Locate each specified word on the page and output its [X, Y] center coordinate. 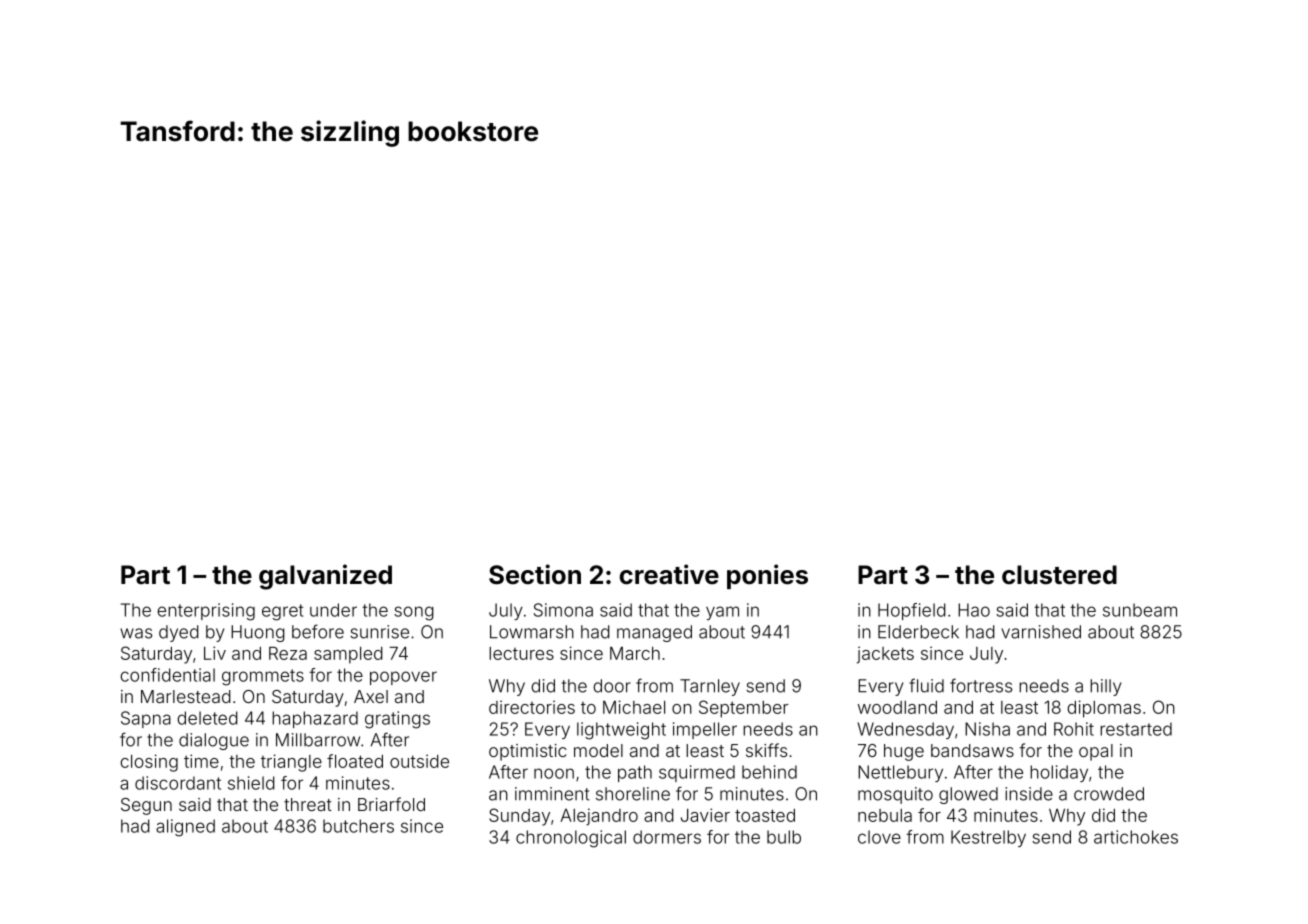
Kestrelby [988, 838]
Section [535, 574]
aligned [185, 828]
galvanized [325, 577]
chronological [571, 839]
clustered [1059, 575]
